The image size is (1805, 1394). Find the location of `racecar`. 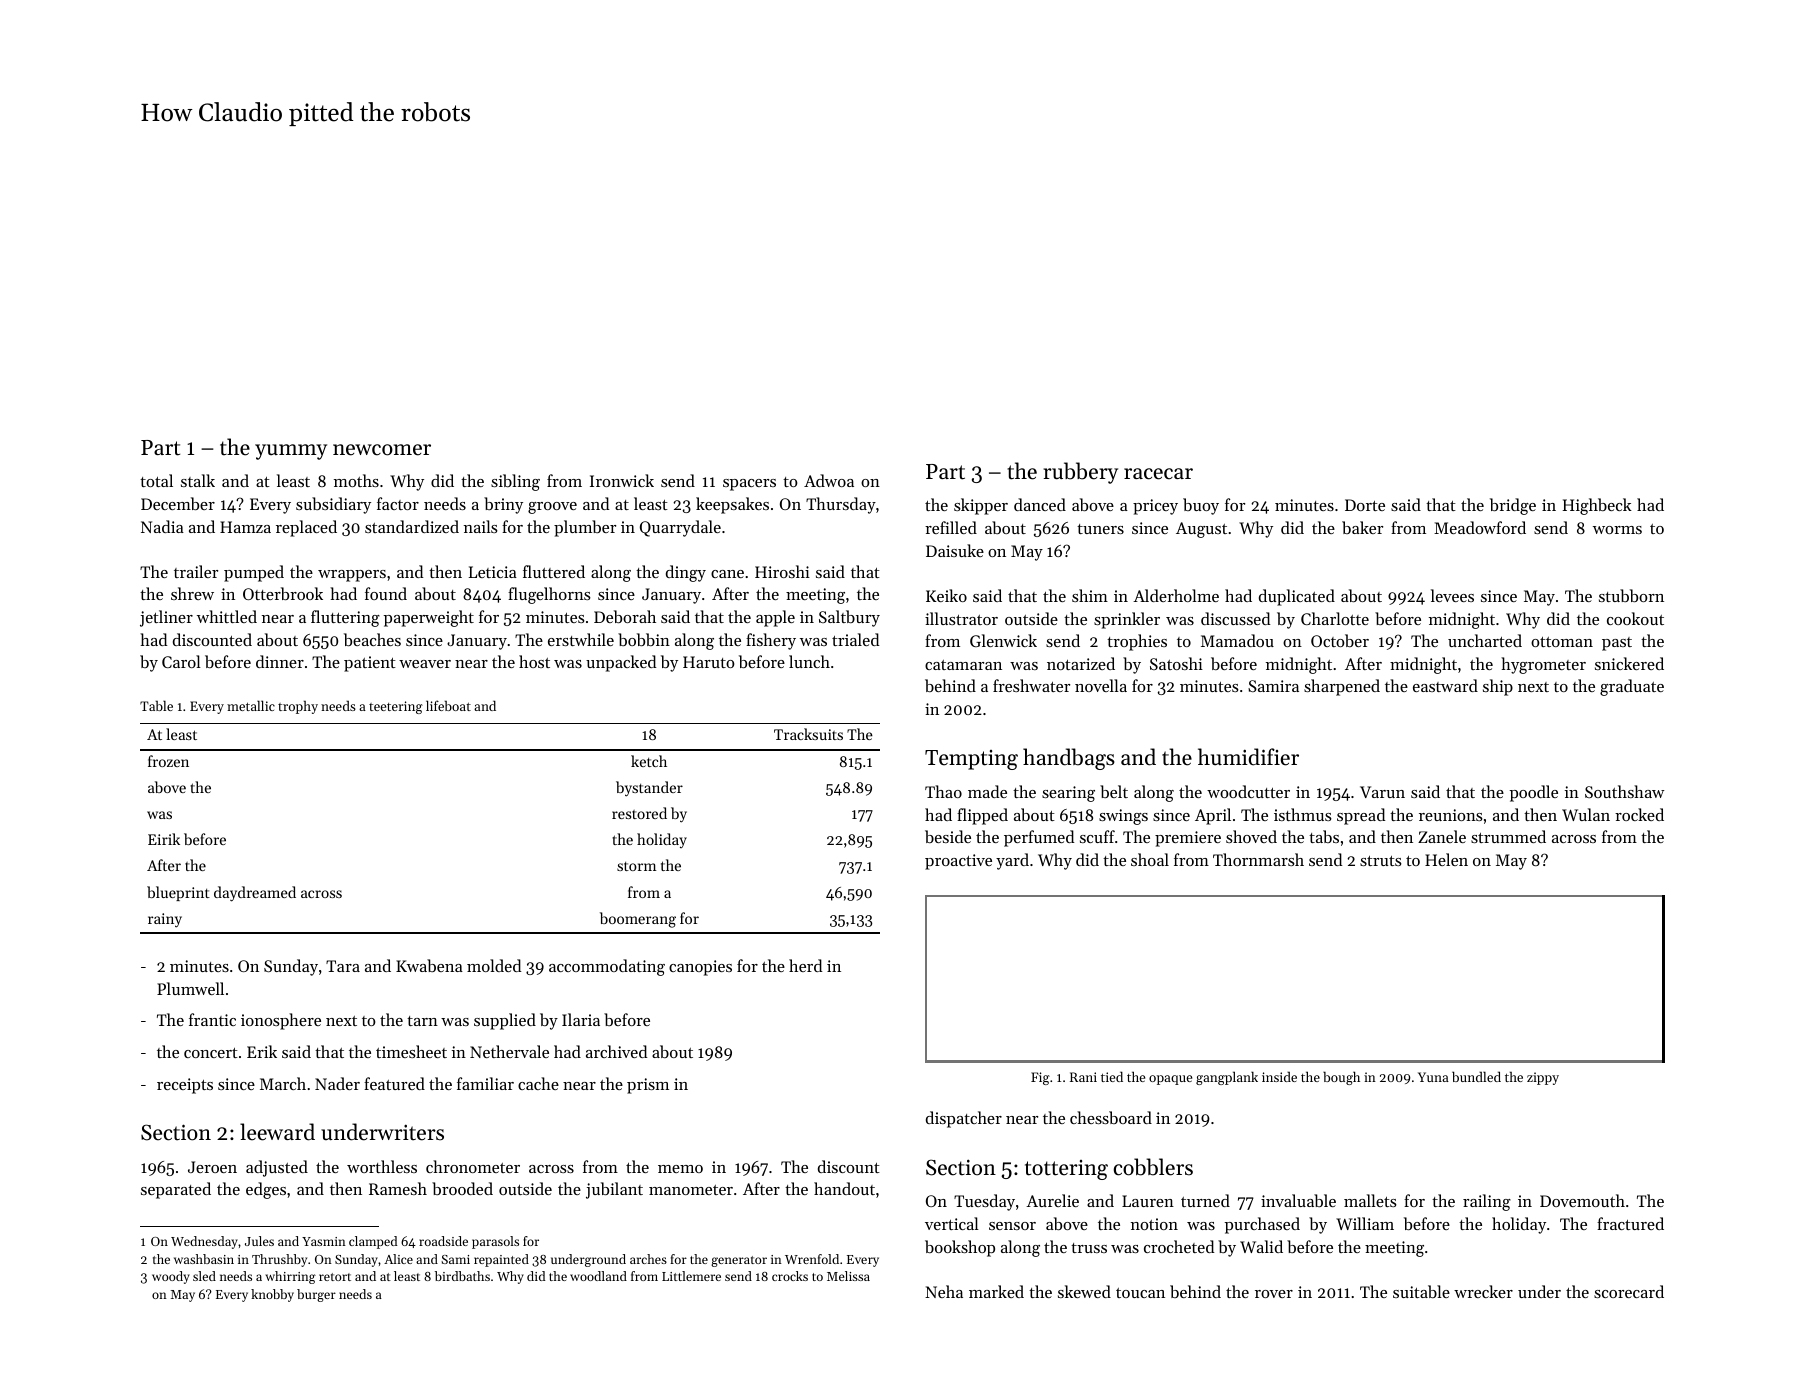

racecar is located at coordinates (1158, 474).
